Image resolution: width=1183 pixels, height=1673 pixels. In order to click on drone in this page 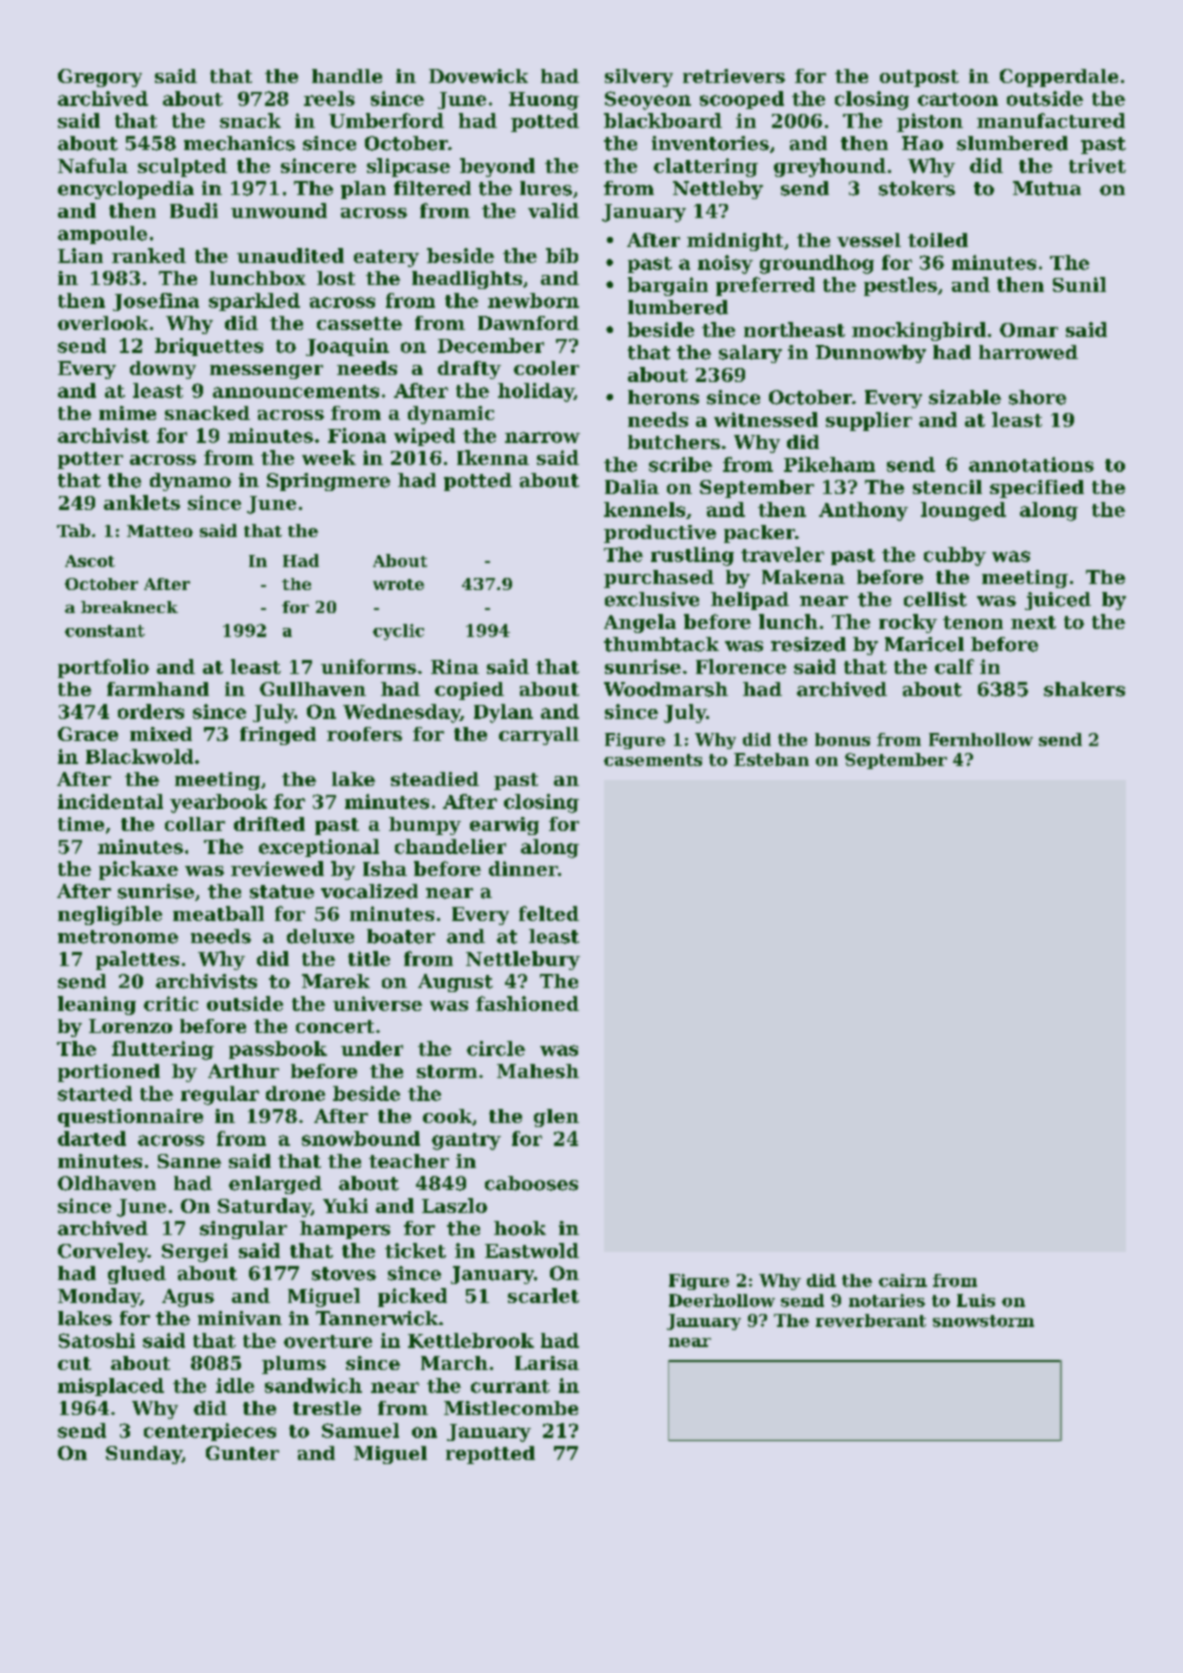, I will do `click(295, 1093)`.
